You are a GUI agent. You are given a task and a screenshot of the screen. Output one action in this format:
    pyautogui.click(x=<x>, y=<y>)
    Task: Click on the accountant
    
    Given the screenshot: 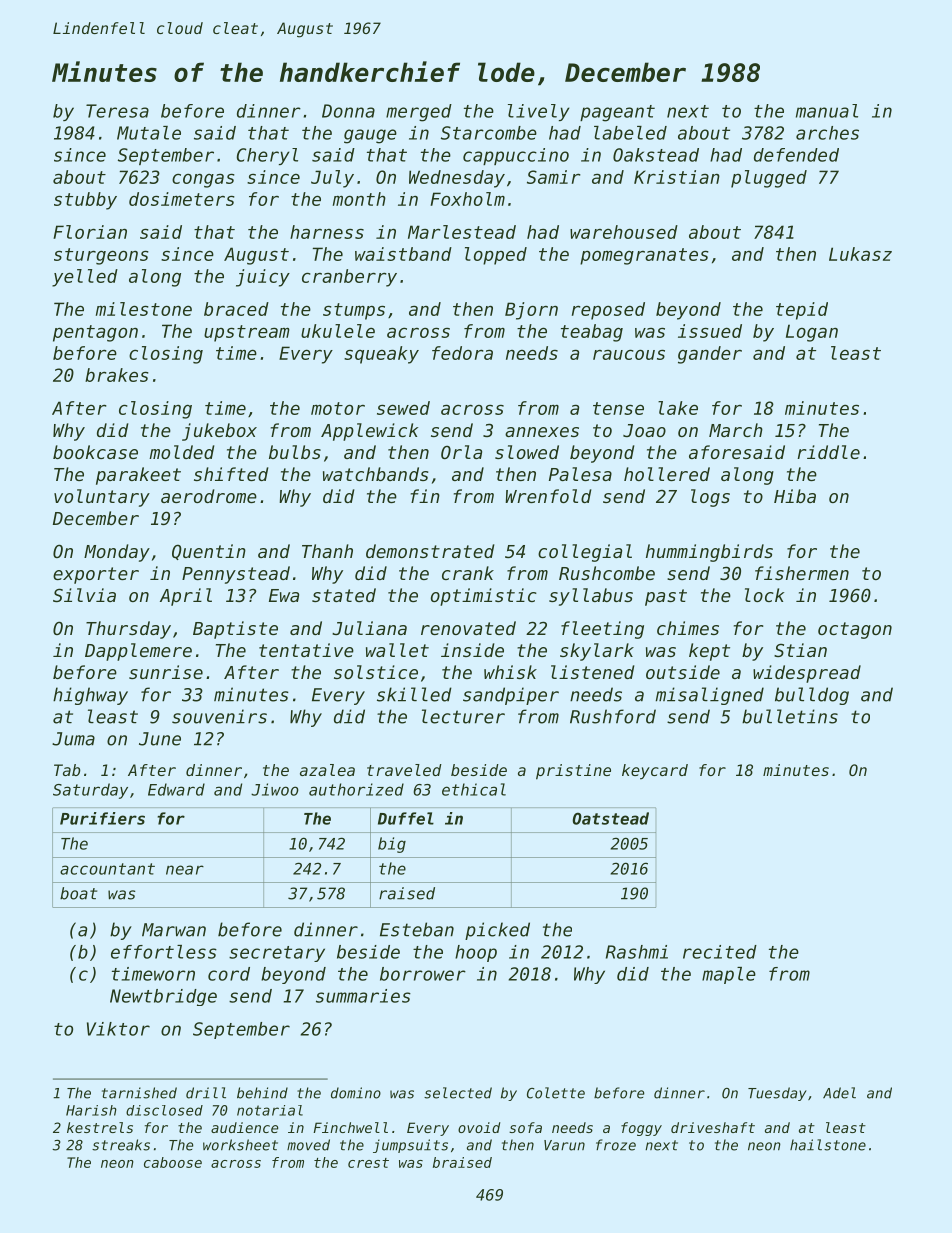 What is the action you would take?
    pyautogui.click(x=107, y=869)
